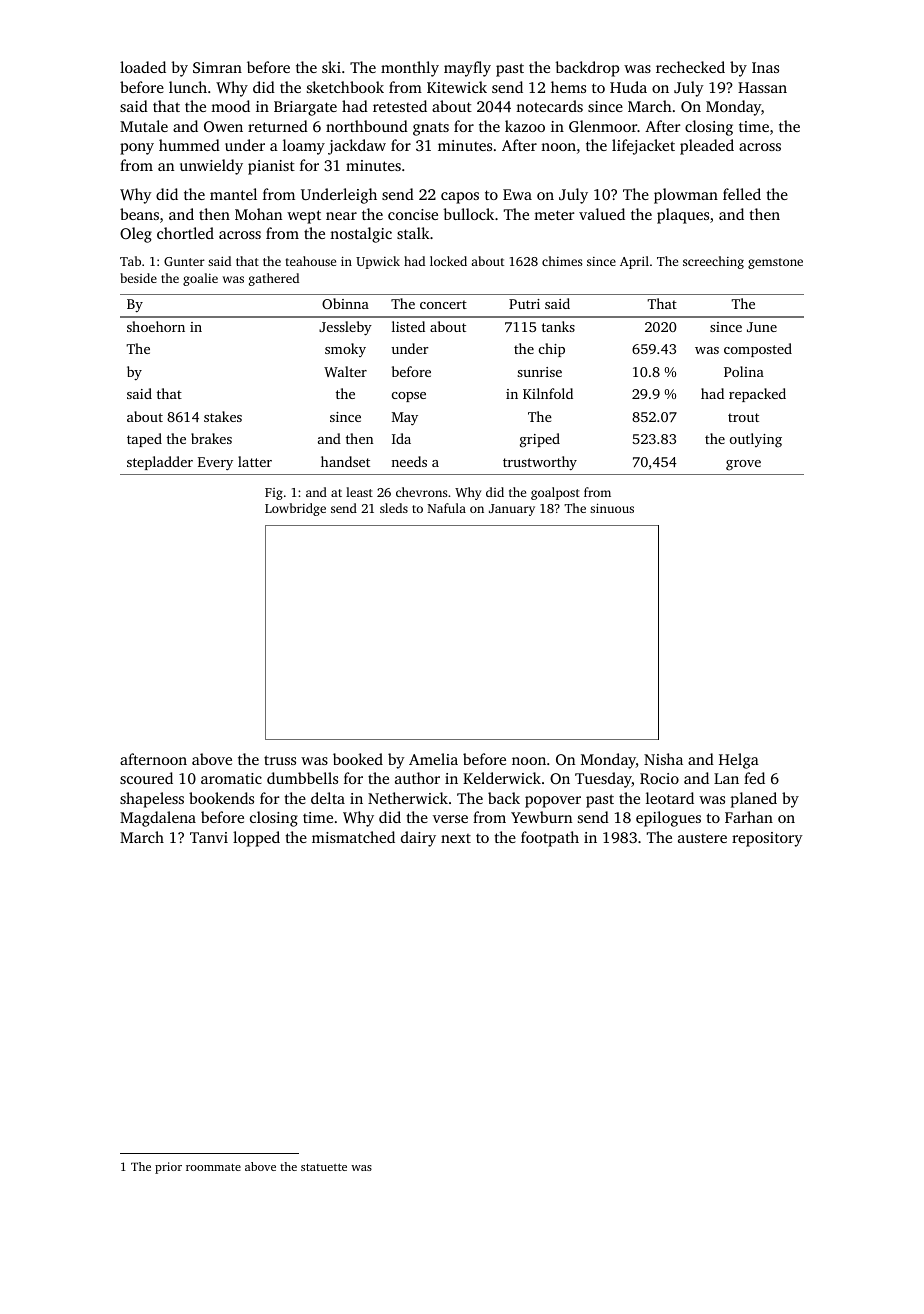 The height and width of the document is (1314, 924). Describe the element at coordinates (231, 778) in the document. I see `aromatic` at that location.
